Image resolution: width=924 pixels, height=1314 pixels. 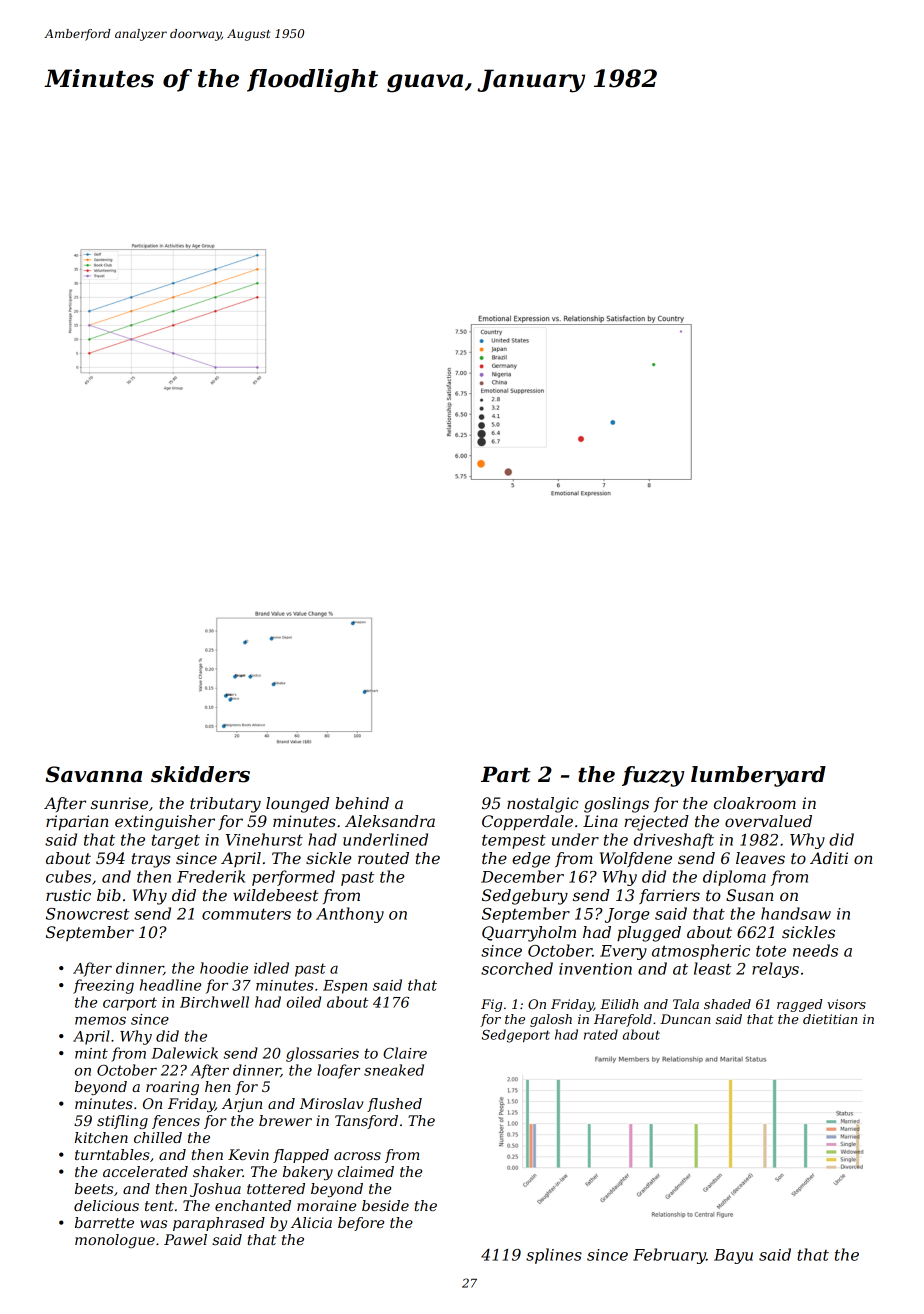 What do you see at coordinates (653, 776) in the page?
I see `fuzzy` at bounding box center [653, 776].
